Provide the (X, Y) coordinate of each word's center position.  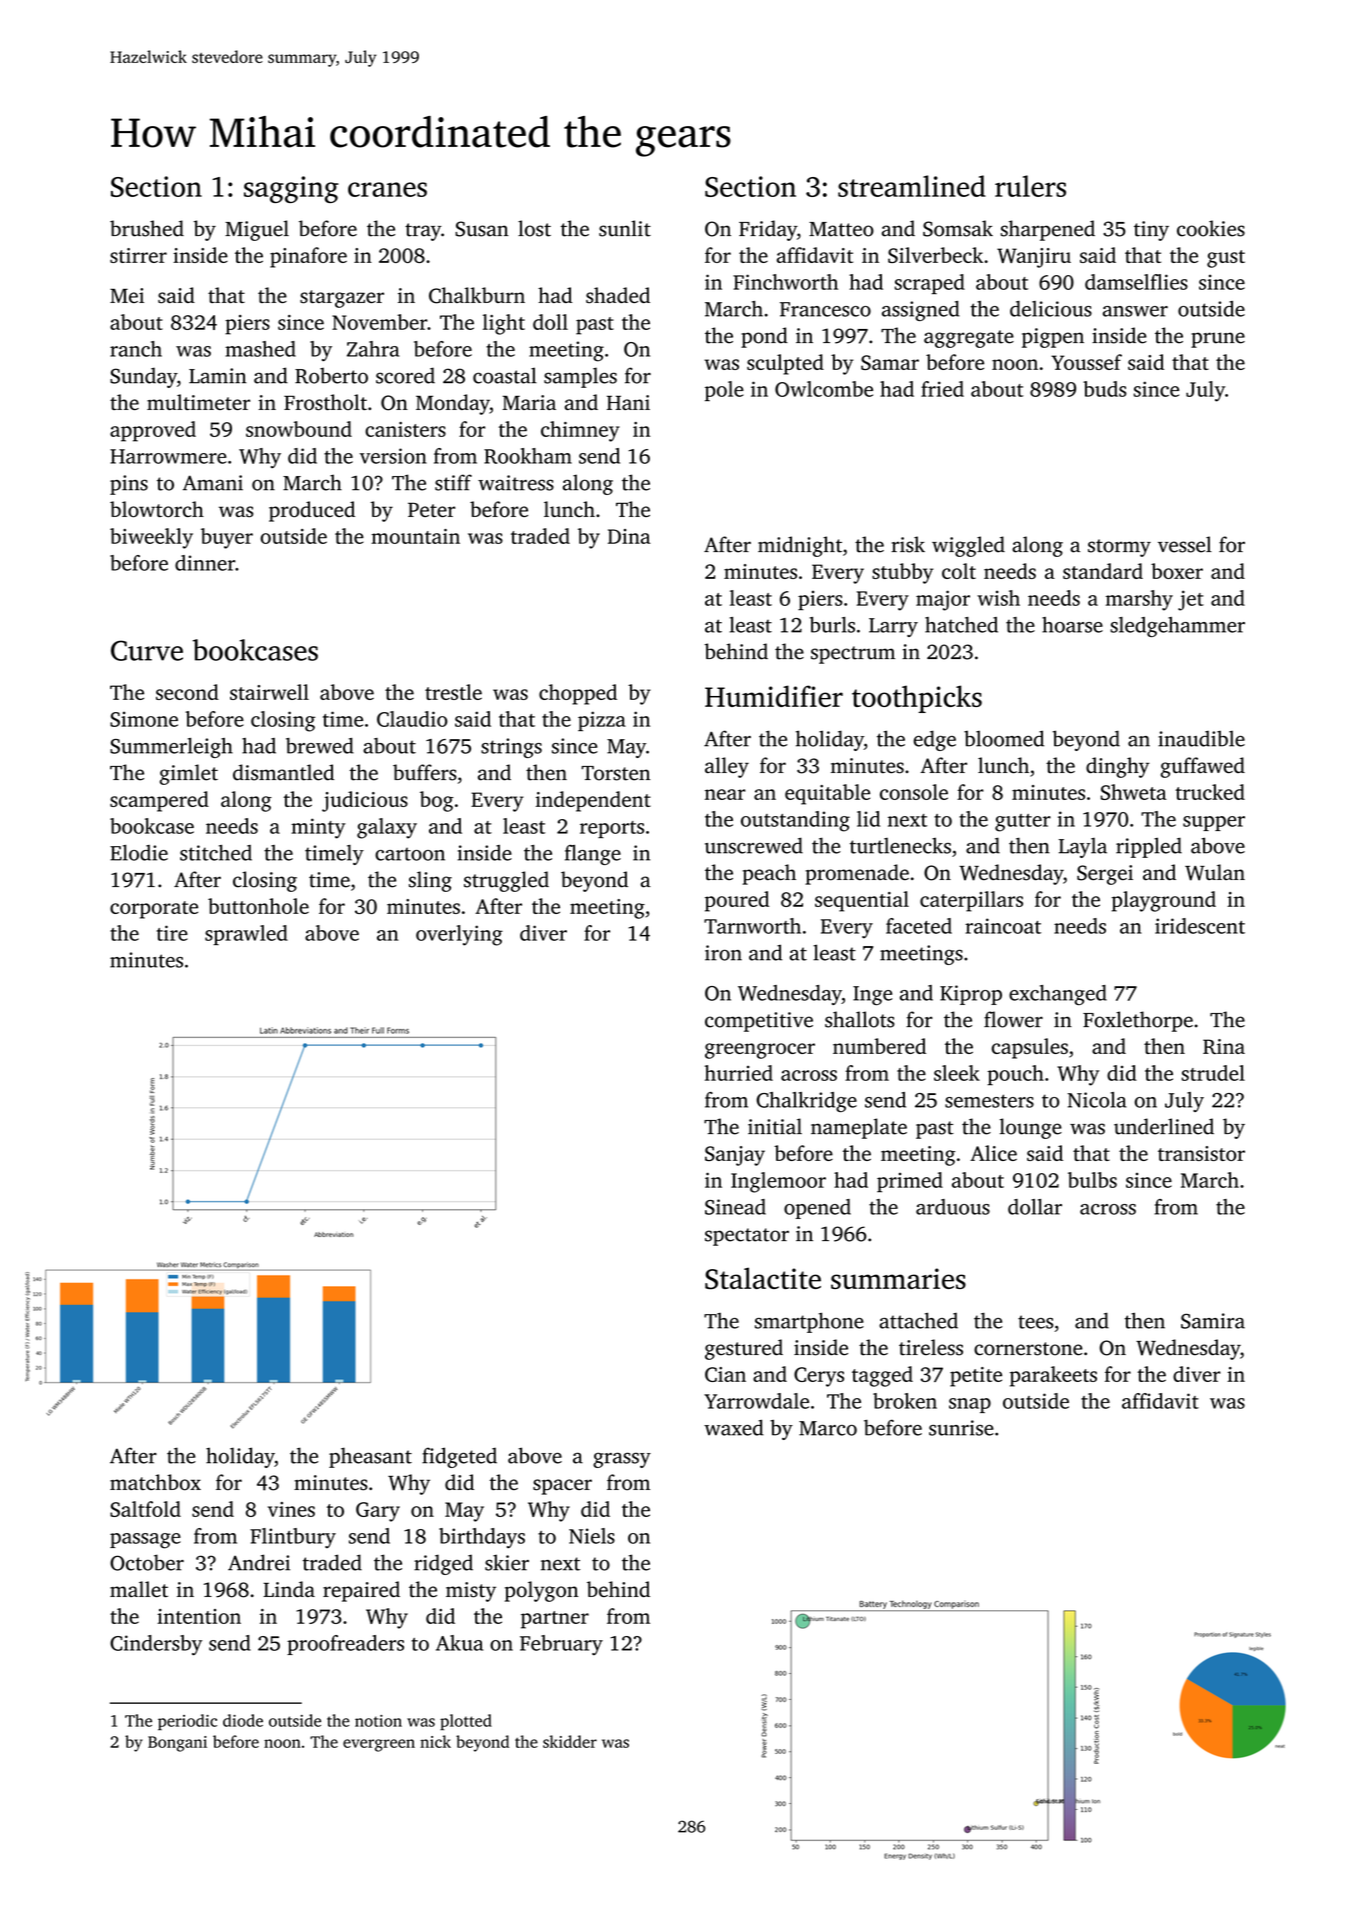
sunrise (961, 1428)
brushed (147, 228)
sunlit (625, 228)
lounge (1031, 1128)
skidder (570, 1741)
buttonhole (258, 906)
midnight (800, 546)
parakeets (1053, 1376)
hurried (739, 1073)
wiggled (968, 546)
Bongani (177, 1744)
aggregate (969, 339)
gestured (744, 1349)
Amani (213, 483)
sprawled (246, 935)
